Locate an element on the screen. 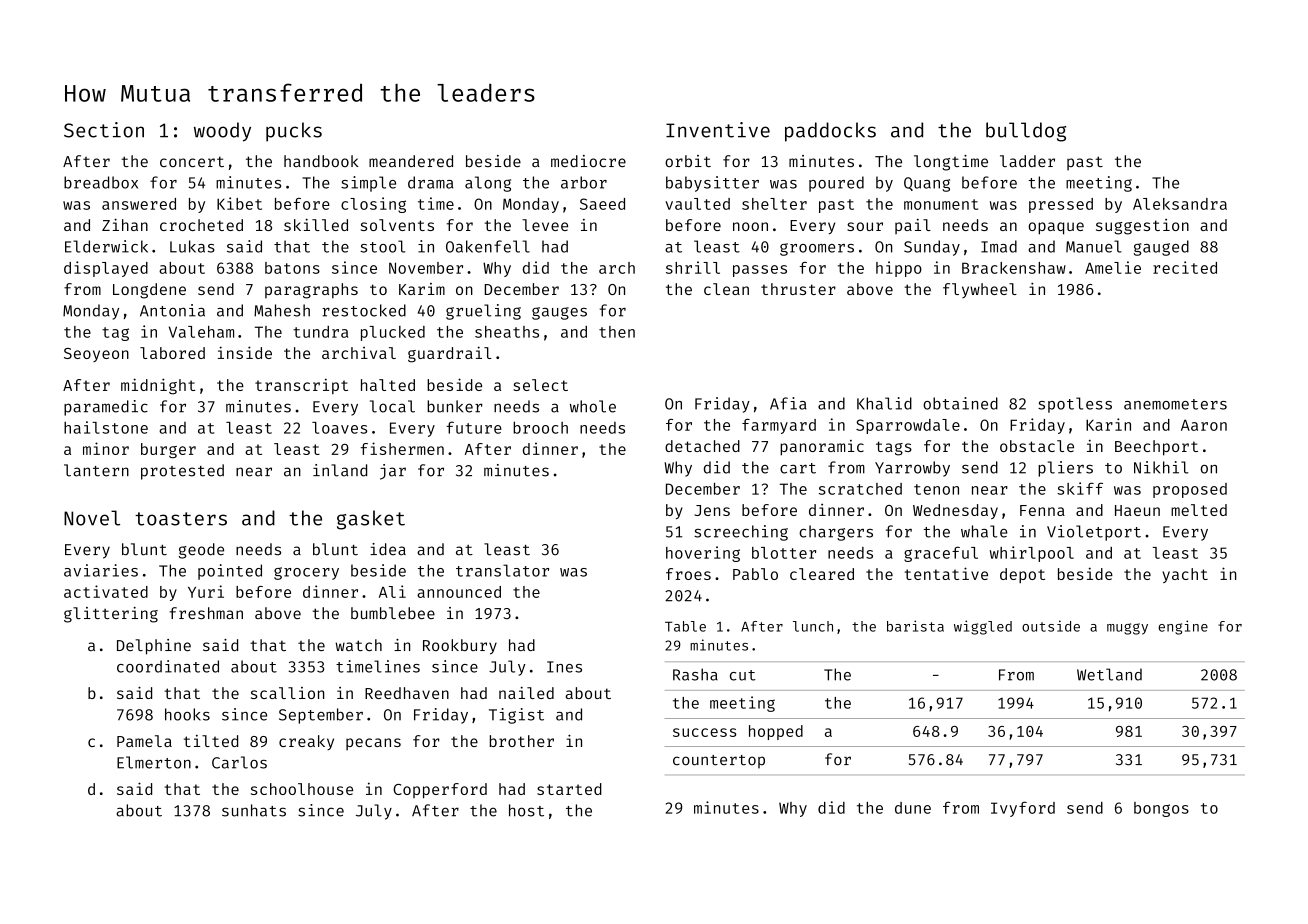 The height and width of the screenshot is (924, 1308). host is located at coordinates (526, 810).
